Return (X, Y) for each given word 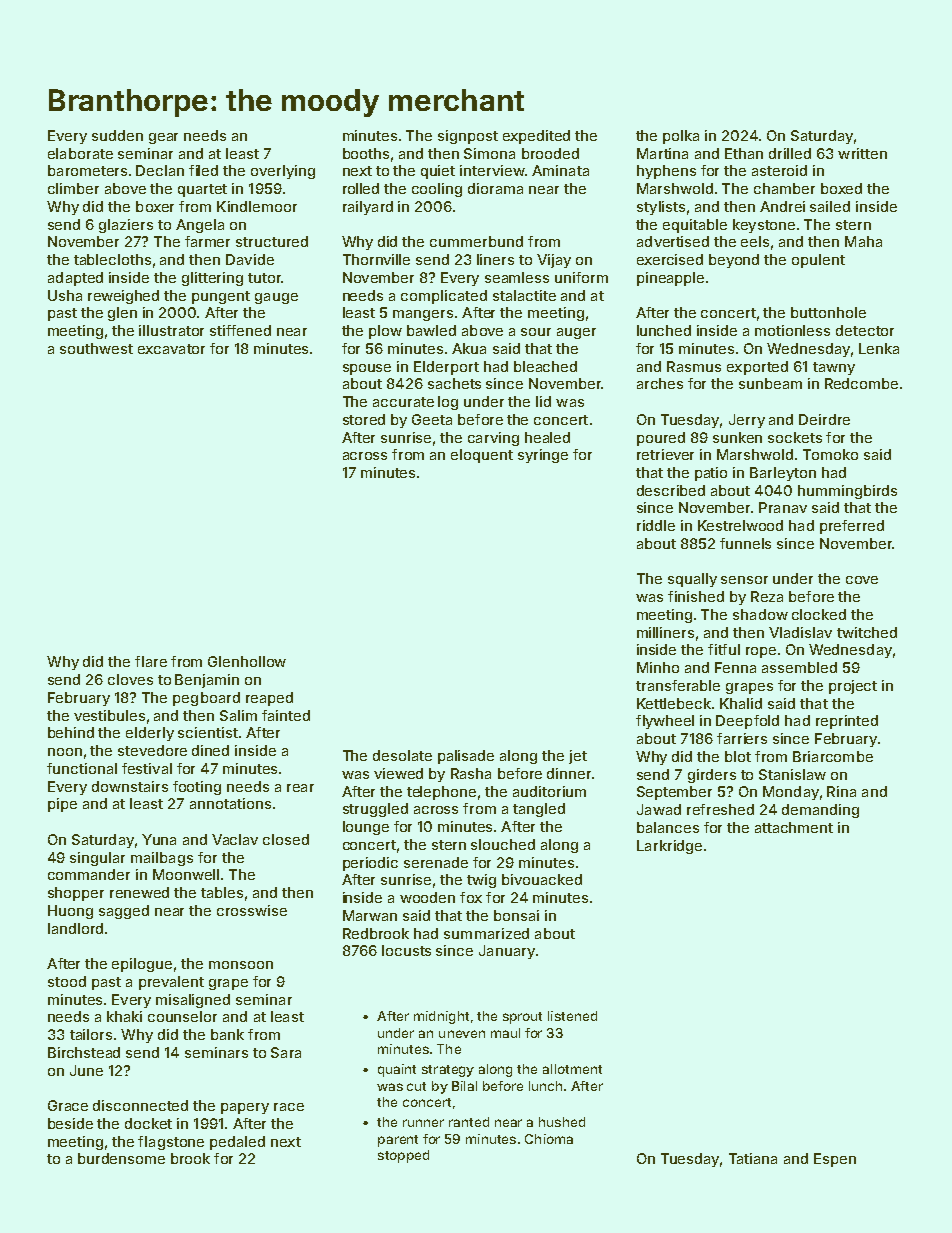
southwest (96, 348)
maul (505, 1033)
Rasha (471, 773)
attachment (794, 827)
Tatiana (753, 1158)
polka (681, 137)
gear (163, 138)
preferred (852, 527)
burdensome (121, 1158)
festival (147, 768)
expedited (536, 137)
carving (493, 439)
